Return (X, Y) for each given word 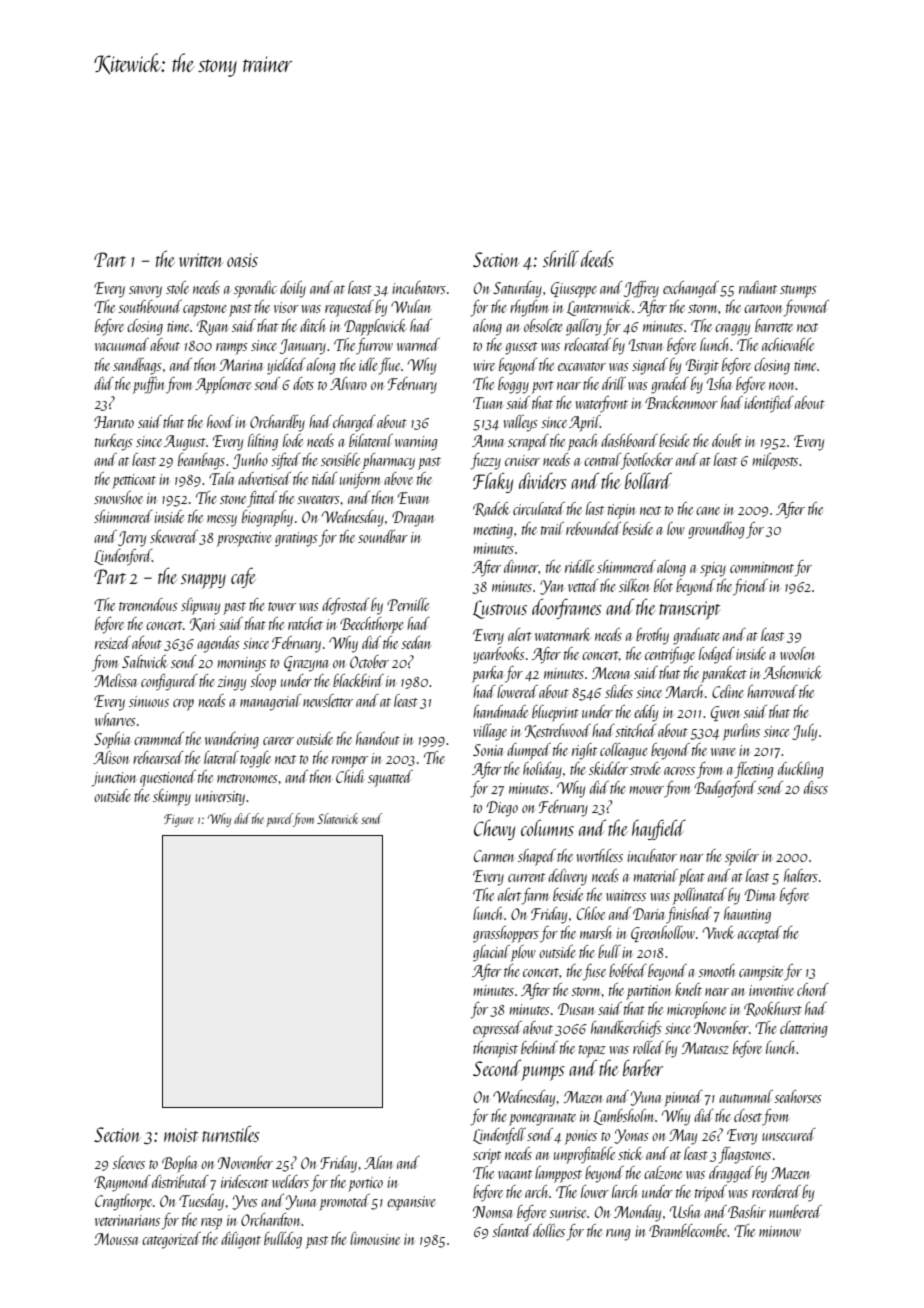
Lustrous (500, 609)
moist (181, 1135)
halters (801, 875)
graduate (696, 636)
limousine (375, 1238)
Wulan (411, 306)
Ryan (212, 328)
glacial (491, 953)
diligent (241, 1240)
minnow (780, 1231)
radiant (758, 287)
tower (282, 606)
